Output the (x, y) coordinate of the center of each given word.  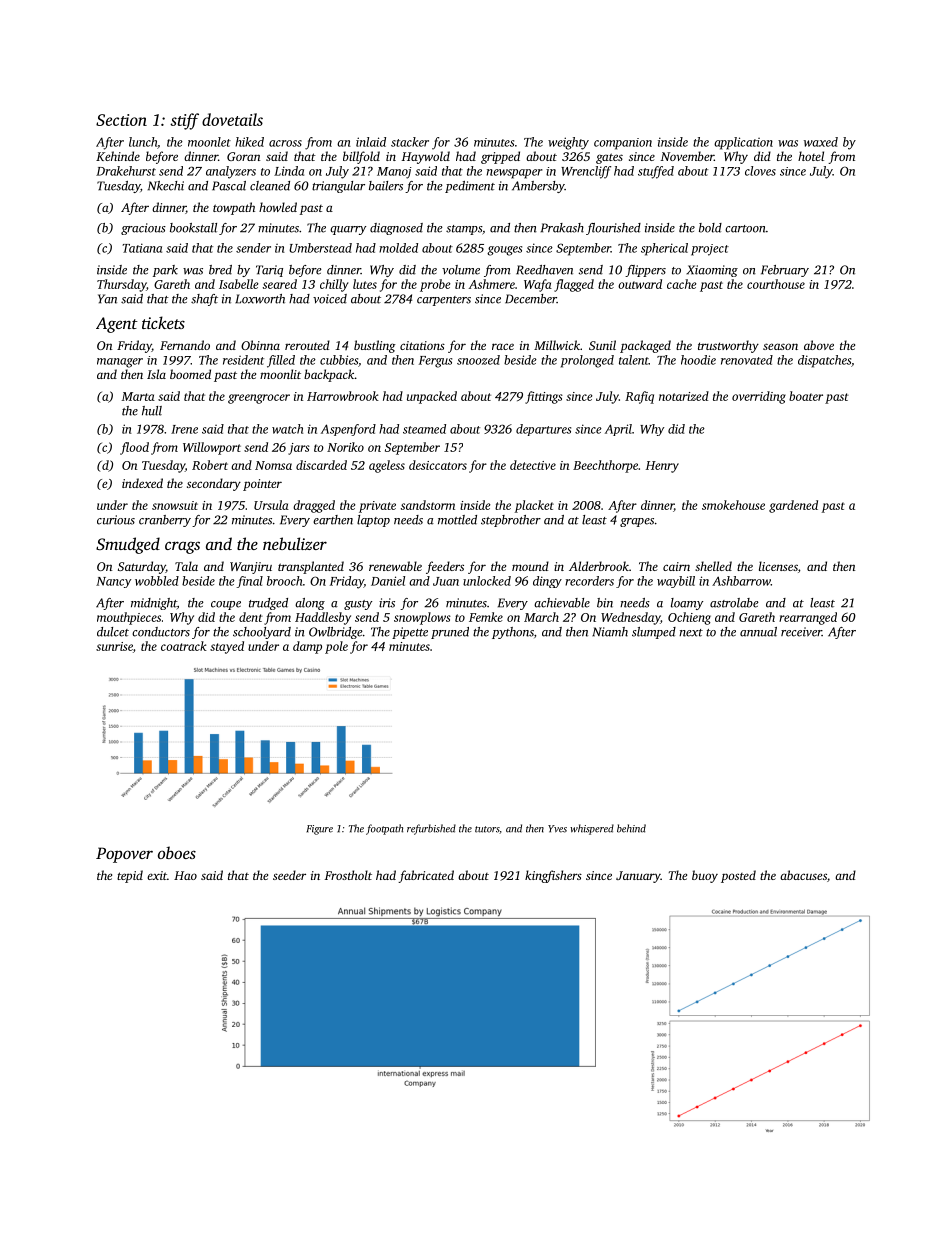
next (691, 633)
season (780, 346)
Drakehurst (126, 171)
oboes (177, 852)
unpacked (432, 397)
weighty (568, 143)
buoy (705, 876)
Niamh (610, 632)
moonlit (280, 374)
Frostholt (348, 875)
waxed (821, 142)
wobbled (157, 581)
